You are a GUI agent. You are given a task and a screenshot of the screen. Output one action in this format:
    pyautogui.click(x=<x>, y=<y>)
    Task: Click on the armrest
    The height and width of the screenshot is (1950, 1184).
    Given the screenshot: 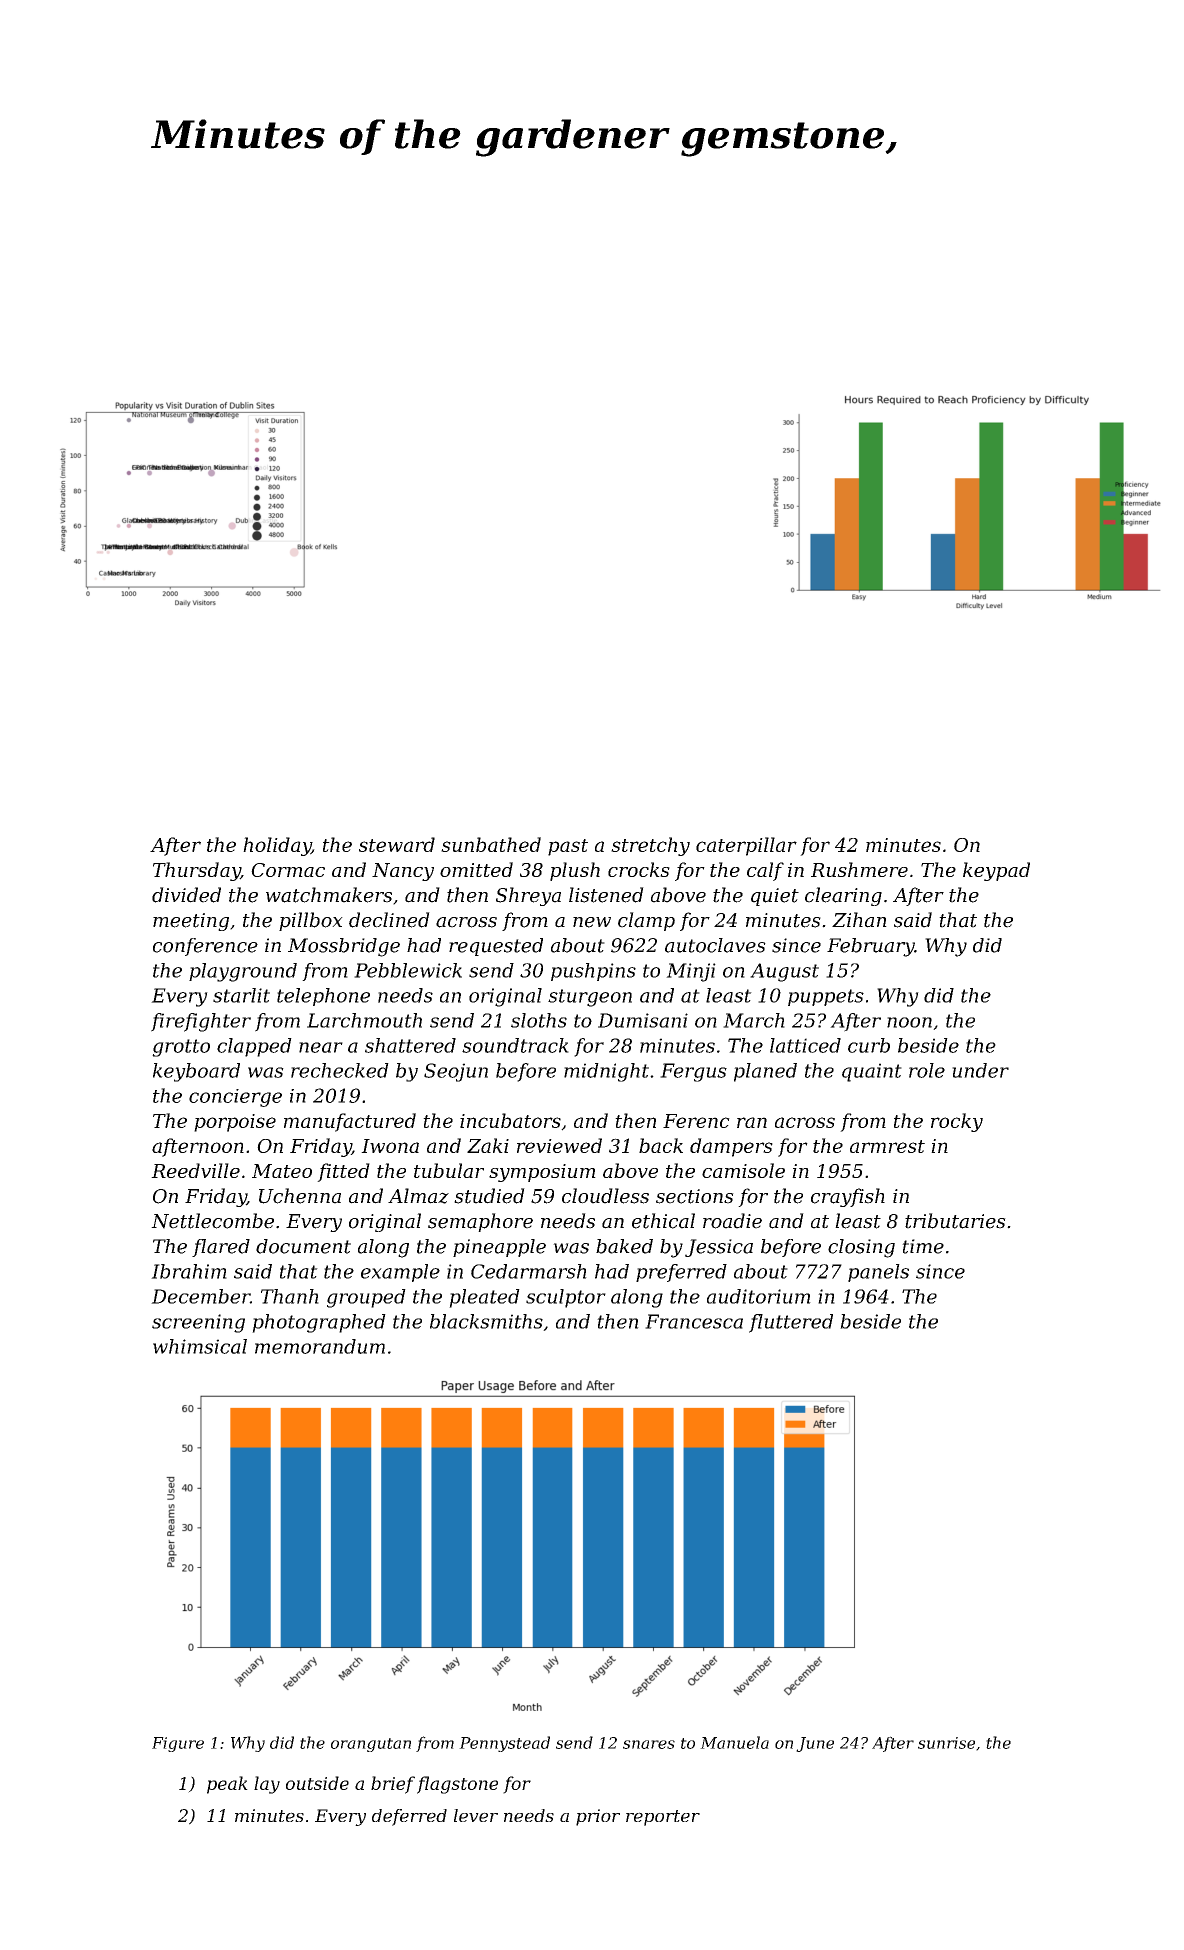 What is the action you would take?
    pyautogui.click(x=887, y=1146)
